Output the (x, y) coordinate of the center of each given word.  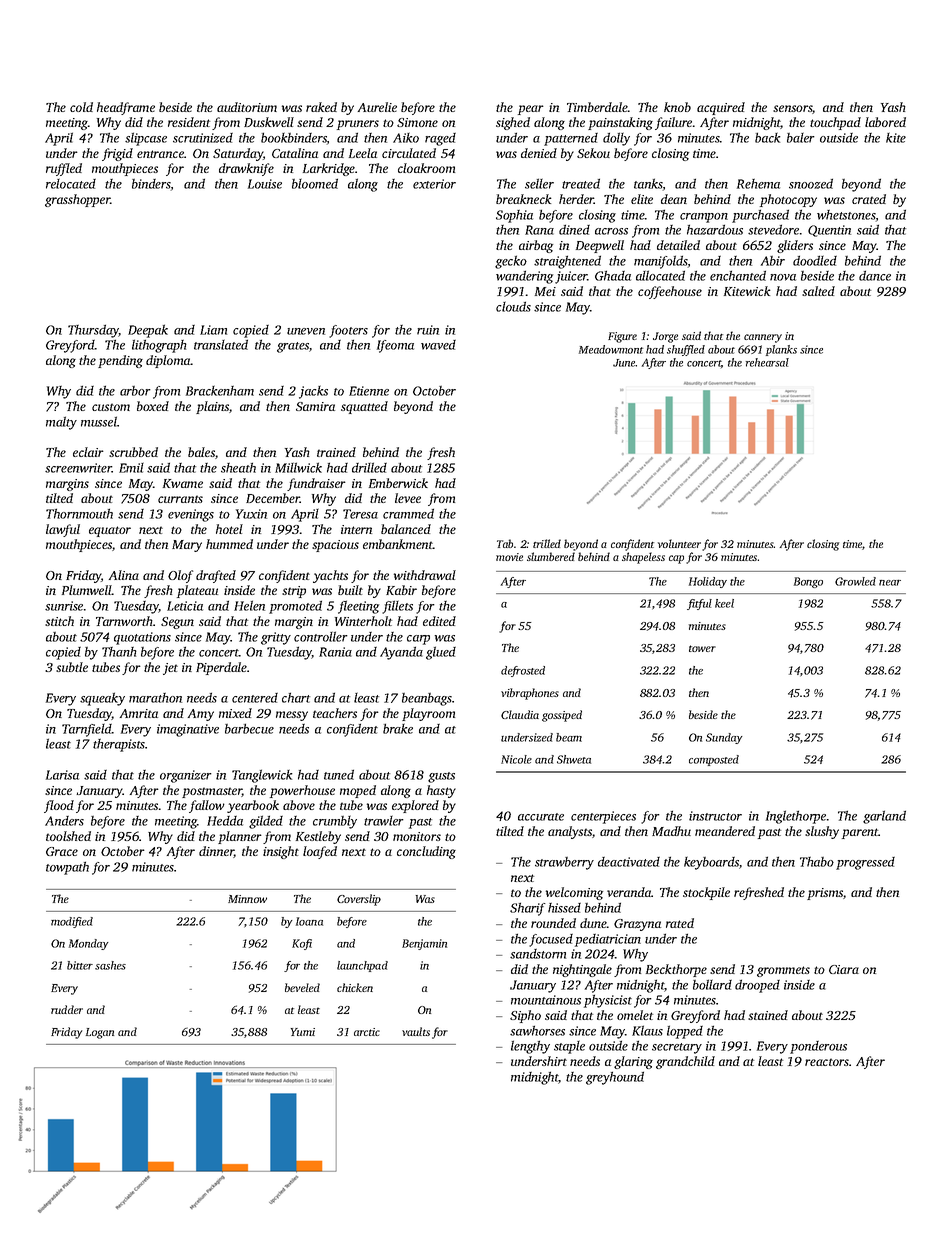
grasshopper (77, 200)
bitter (80, 965)
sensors (792, 108)
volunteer (679, 543)
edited (439, 621)
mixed (235, 713)
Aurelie (377, 107)
